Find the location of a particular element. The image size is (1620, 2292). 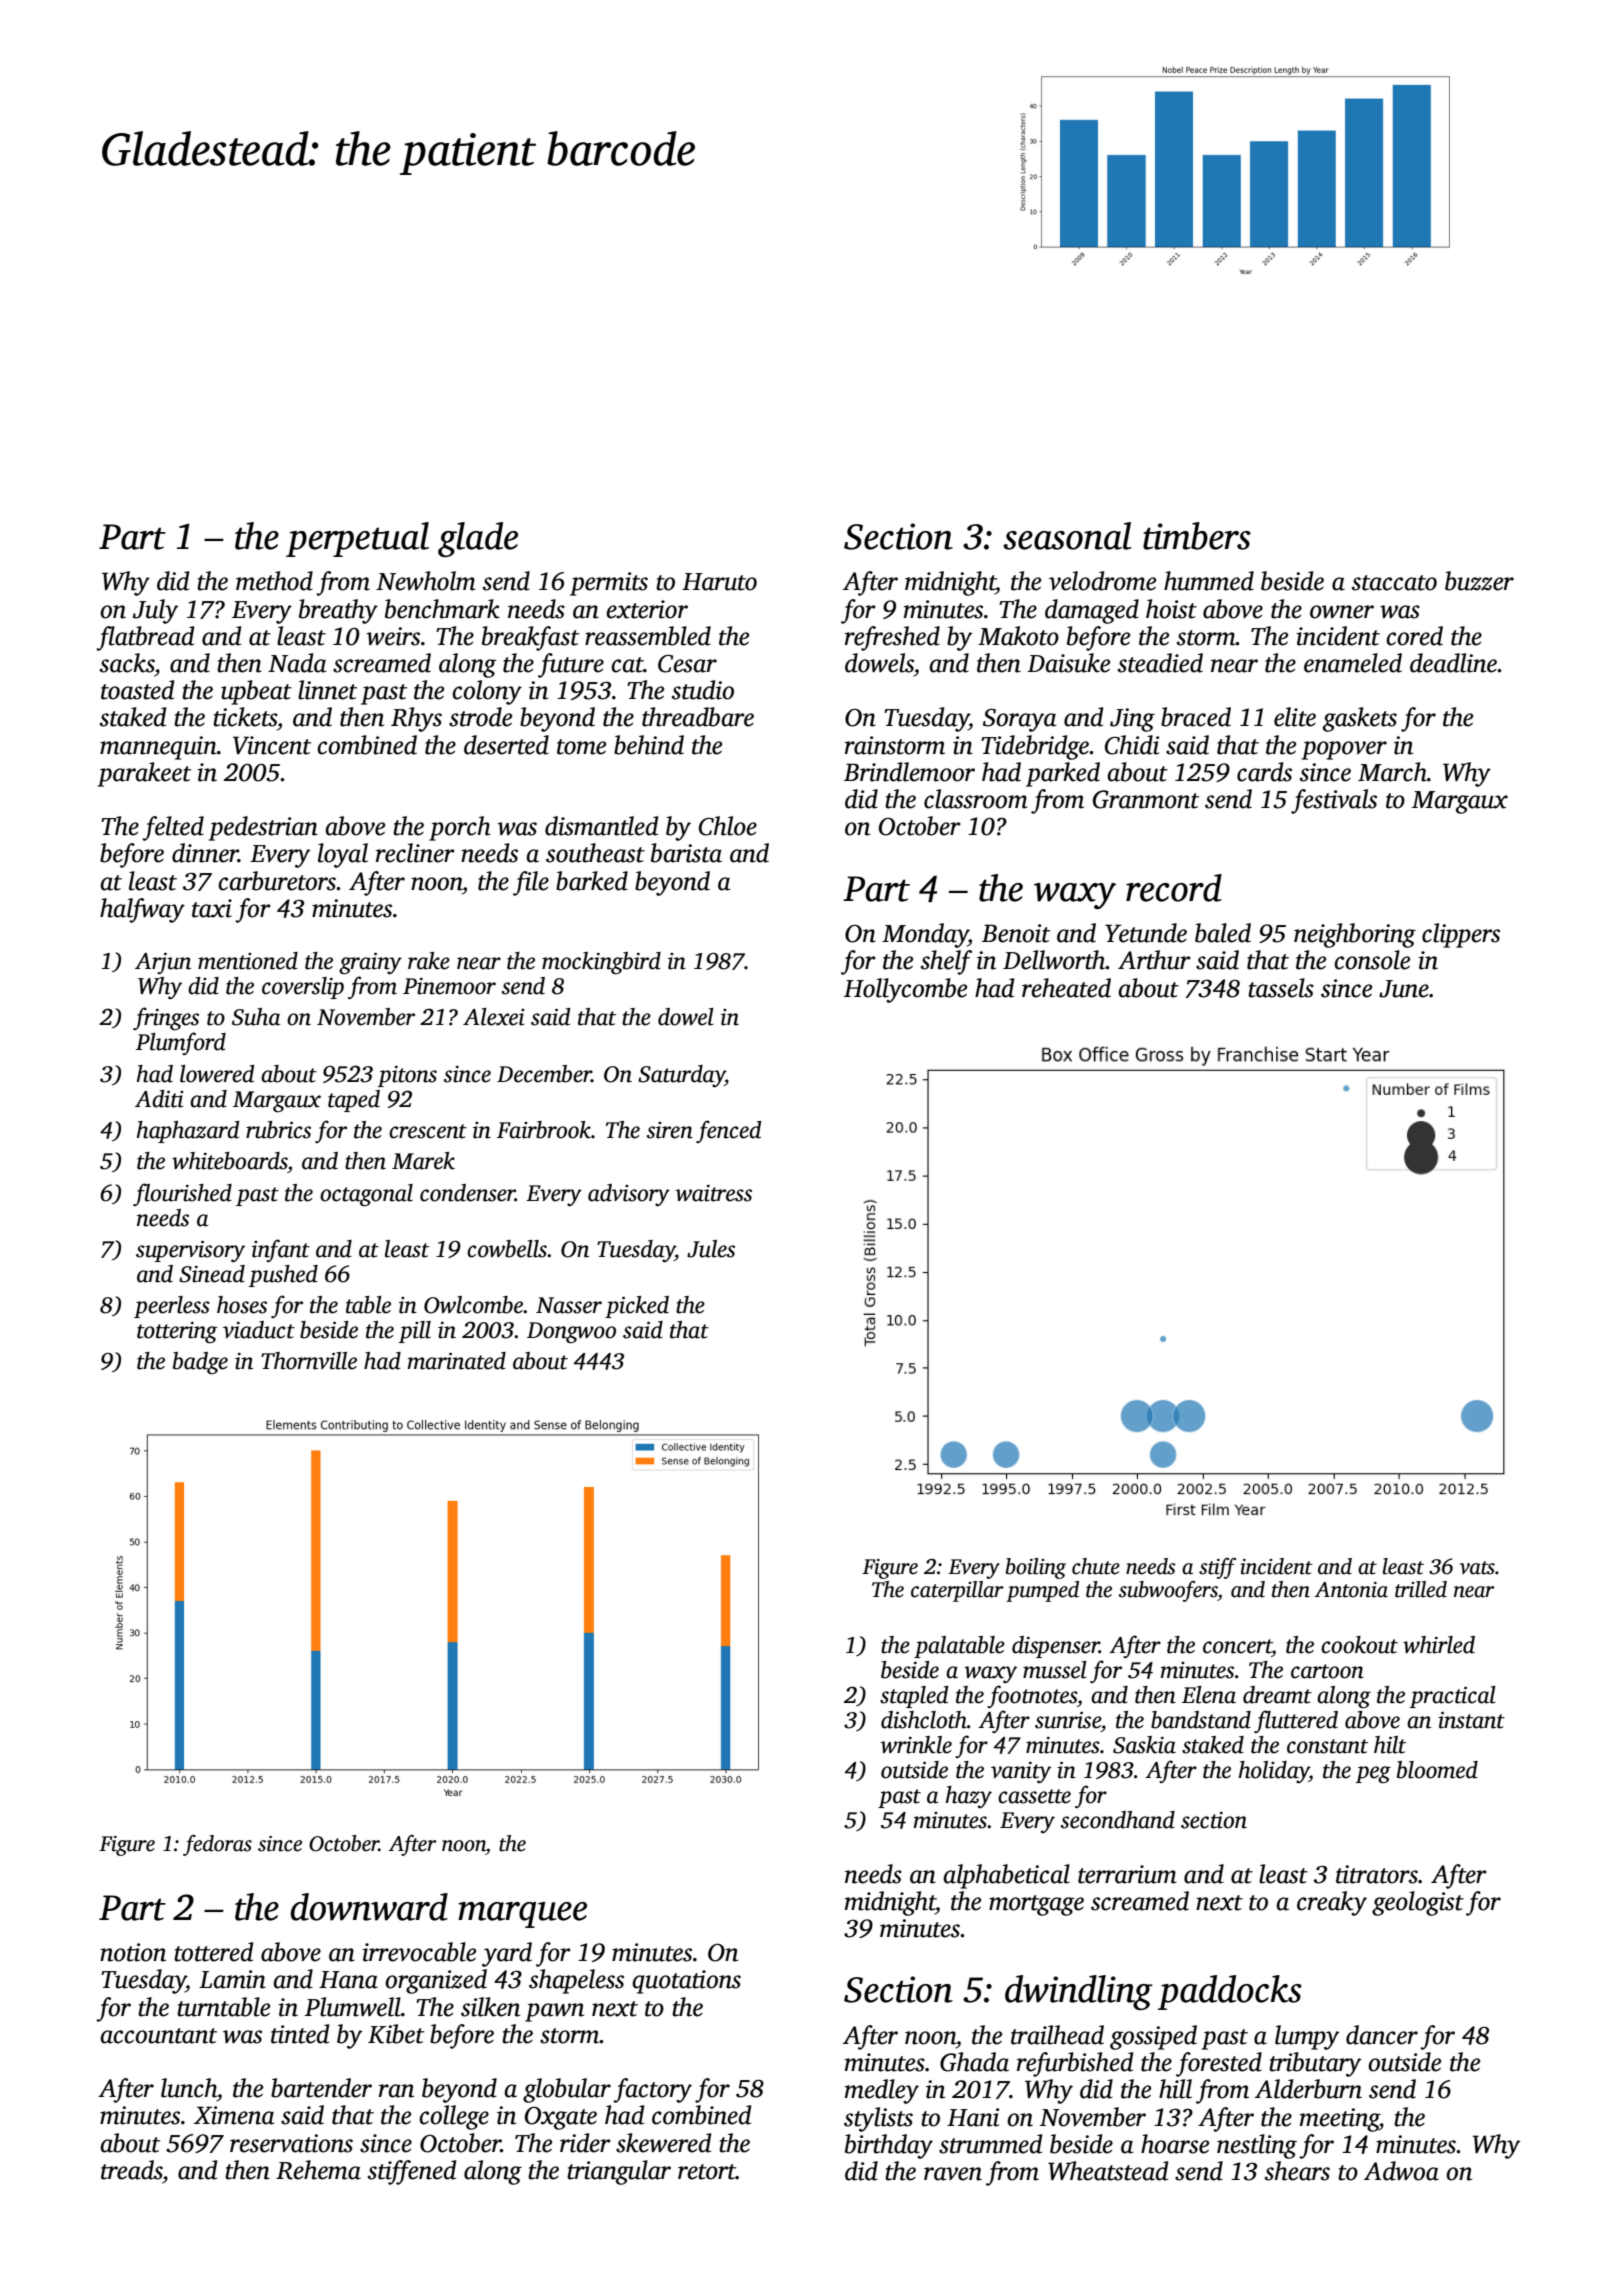

stapled is located at coordinates (914, 1697).
